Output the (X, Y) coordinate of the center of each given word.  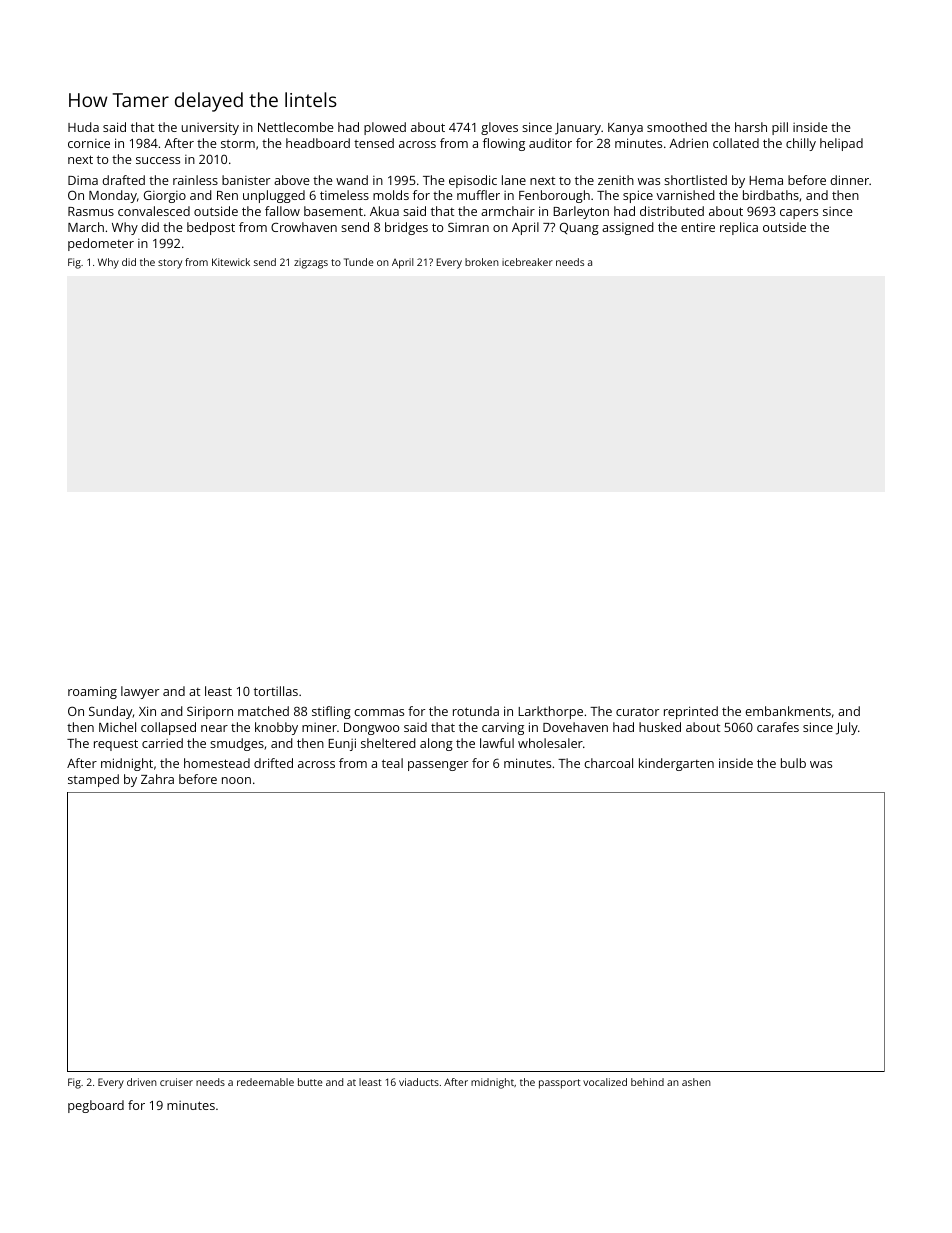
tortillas (276, 691)
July (847, 728)
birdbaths (771, 195)
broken (482, 262)
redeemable (265, 1082)
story (170, 264)
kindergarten (676, 764)
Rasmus (91, 211)
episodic (473, 181)
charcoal (608, 763)
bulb (793, 763)
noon (236, 780)
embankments (788, 711)
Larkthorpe (550, 712)
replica (739, 228)
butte (310, 1082)
